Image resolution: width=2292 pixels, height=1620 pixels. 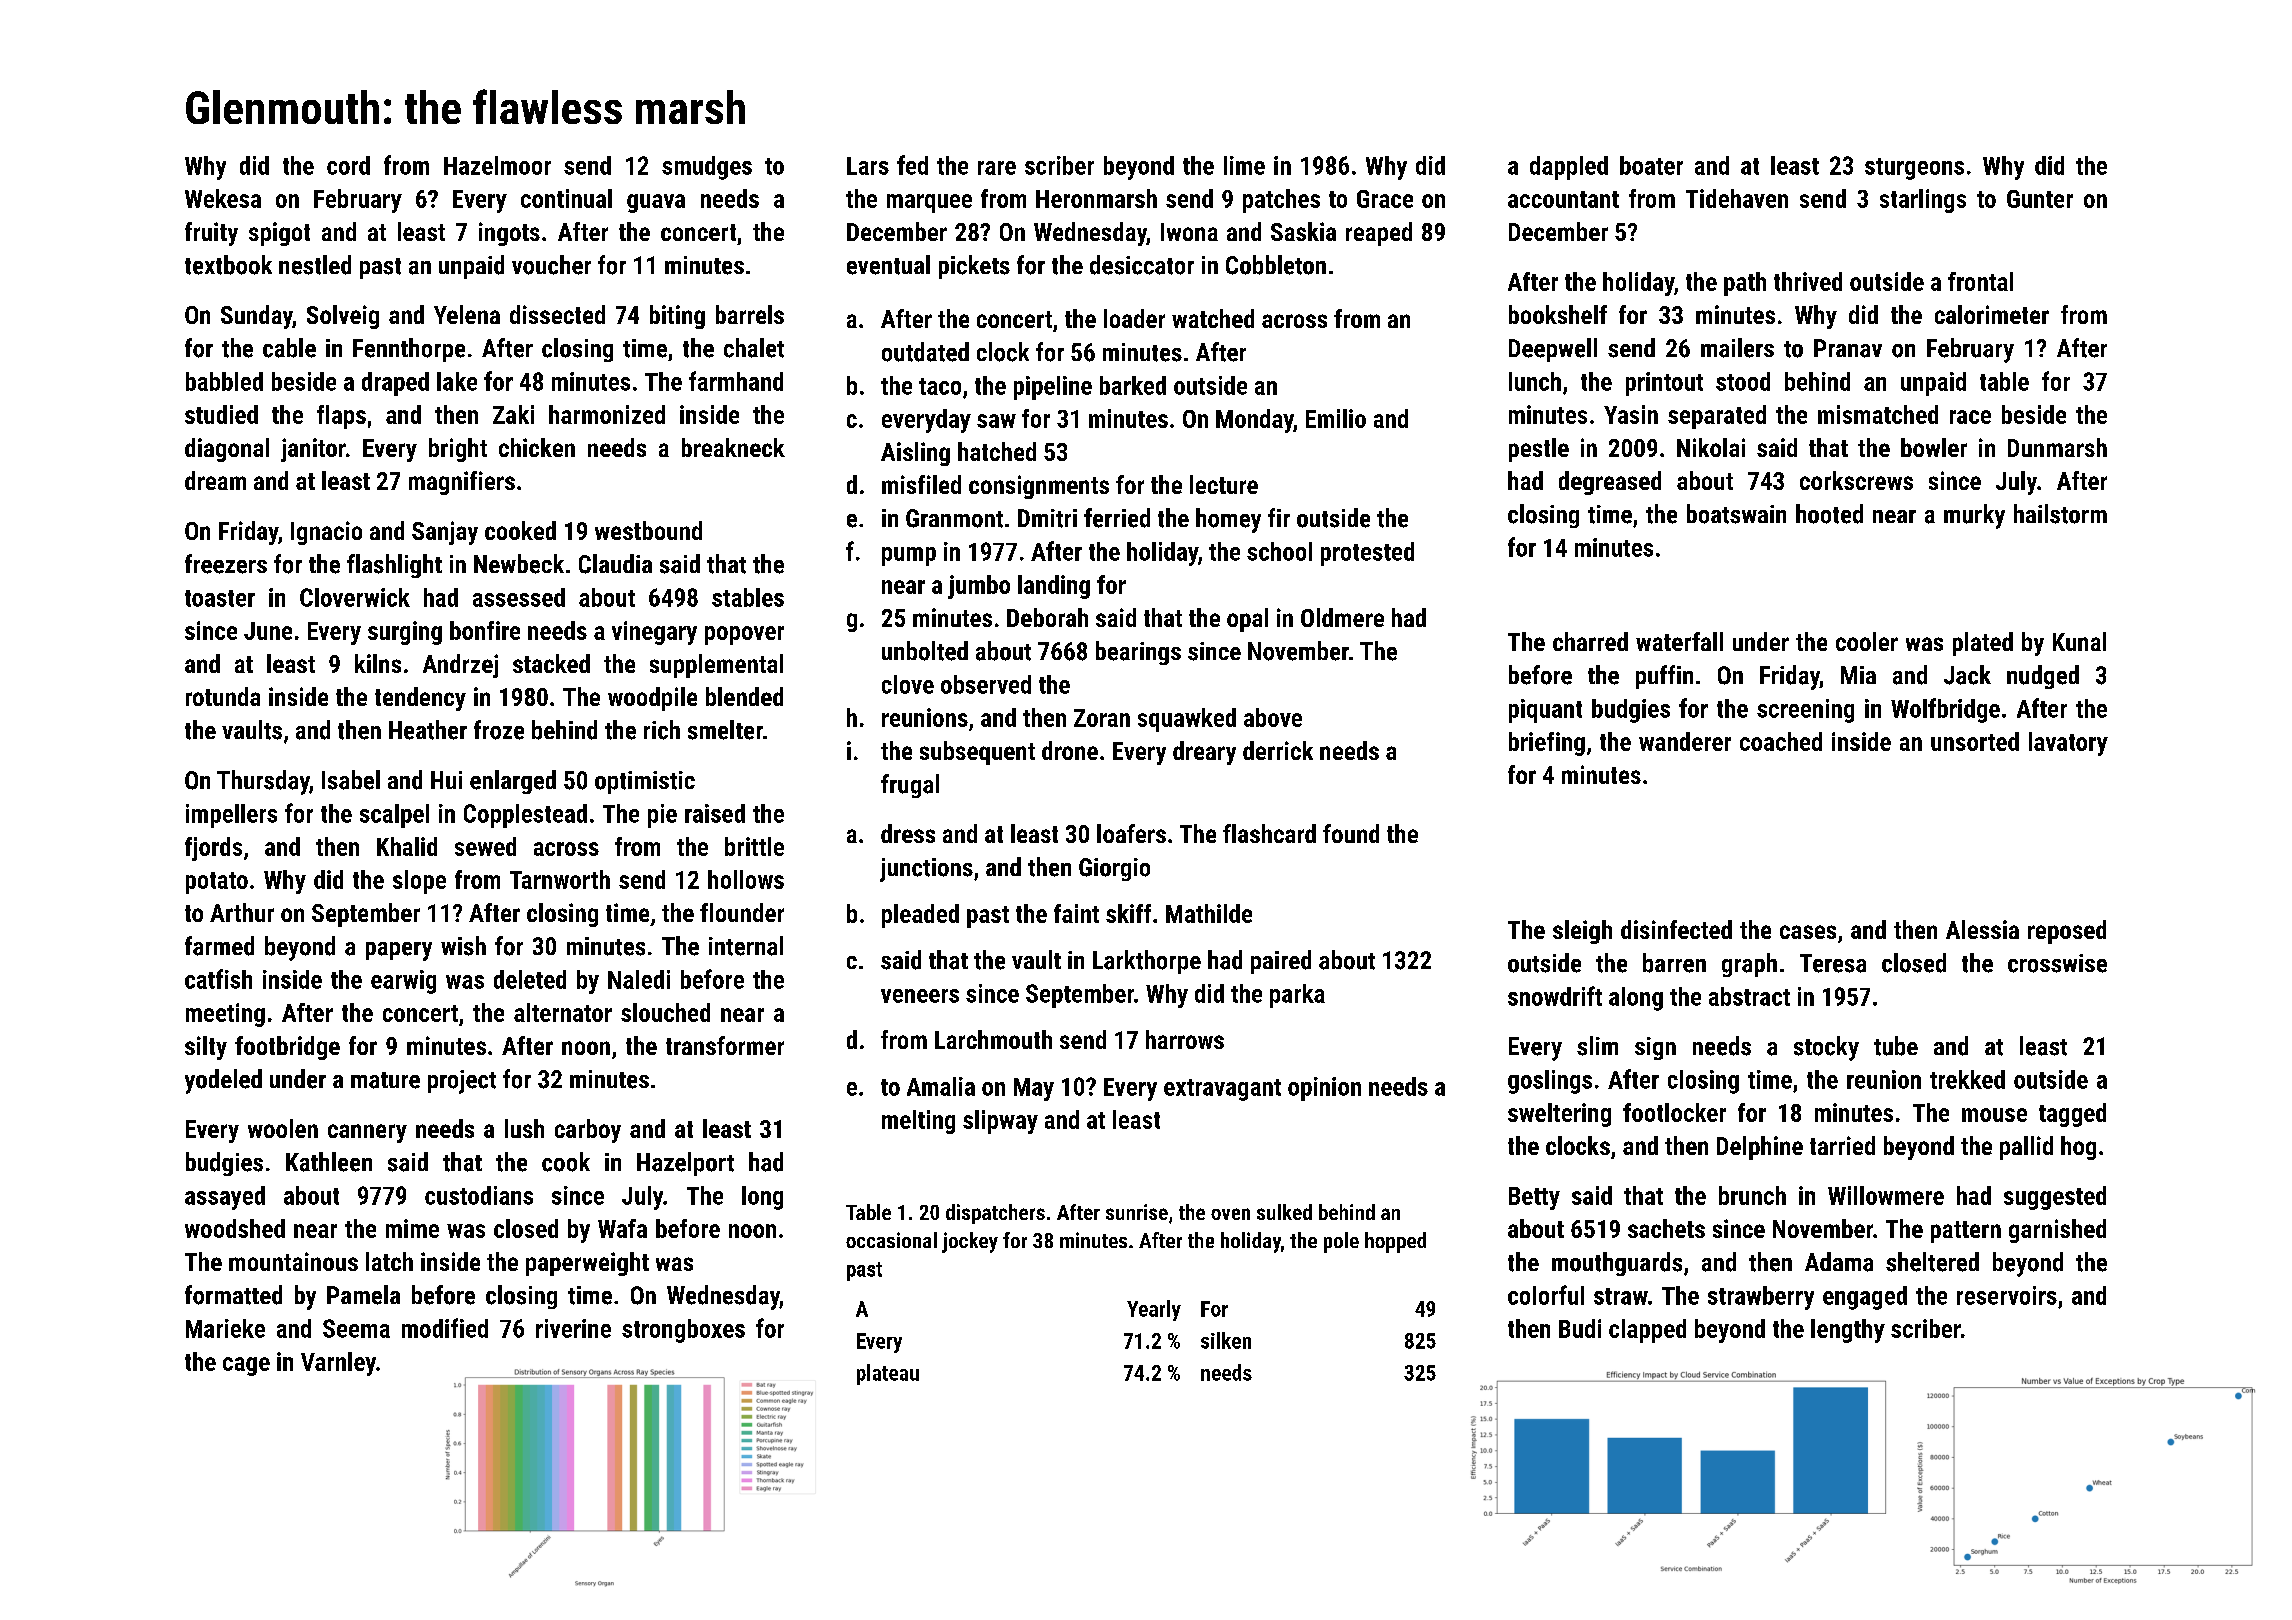 I want to click on Iwona, so click(x=1189, y=232).
